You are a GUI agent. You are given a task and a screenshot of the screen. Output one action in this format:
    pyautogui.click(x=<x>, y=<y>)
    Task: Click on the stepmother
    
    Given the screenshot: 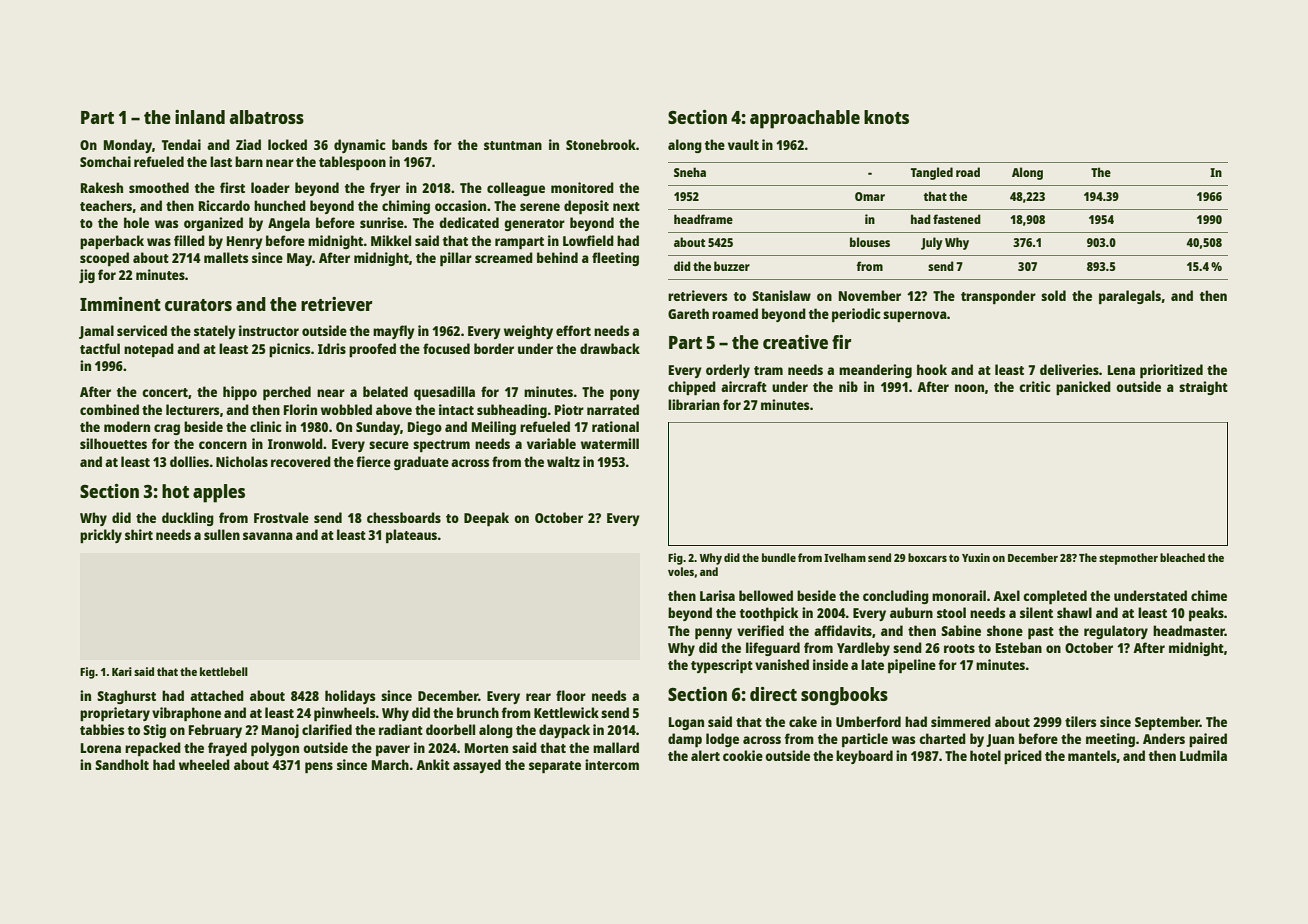 What is the action you would take?
    pyautogui.click(x=1128, y=559)
